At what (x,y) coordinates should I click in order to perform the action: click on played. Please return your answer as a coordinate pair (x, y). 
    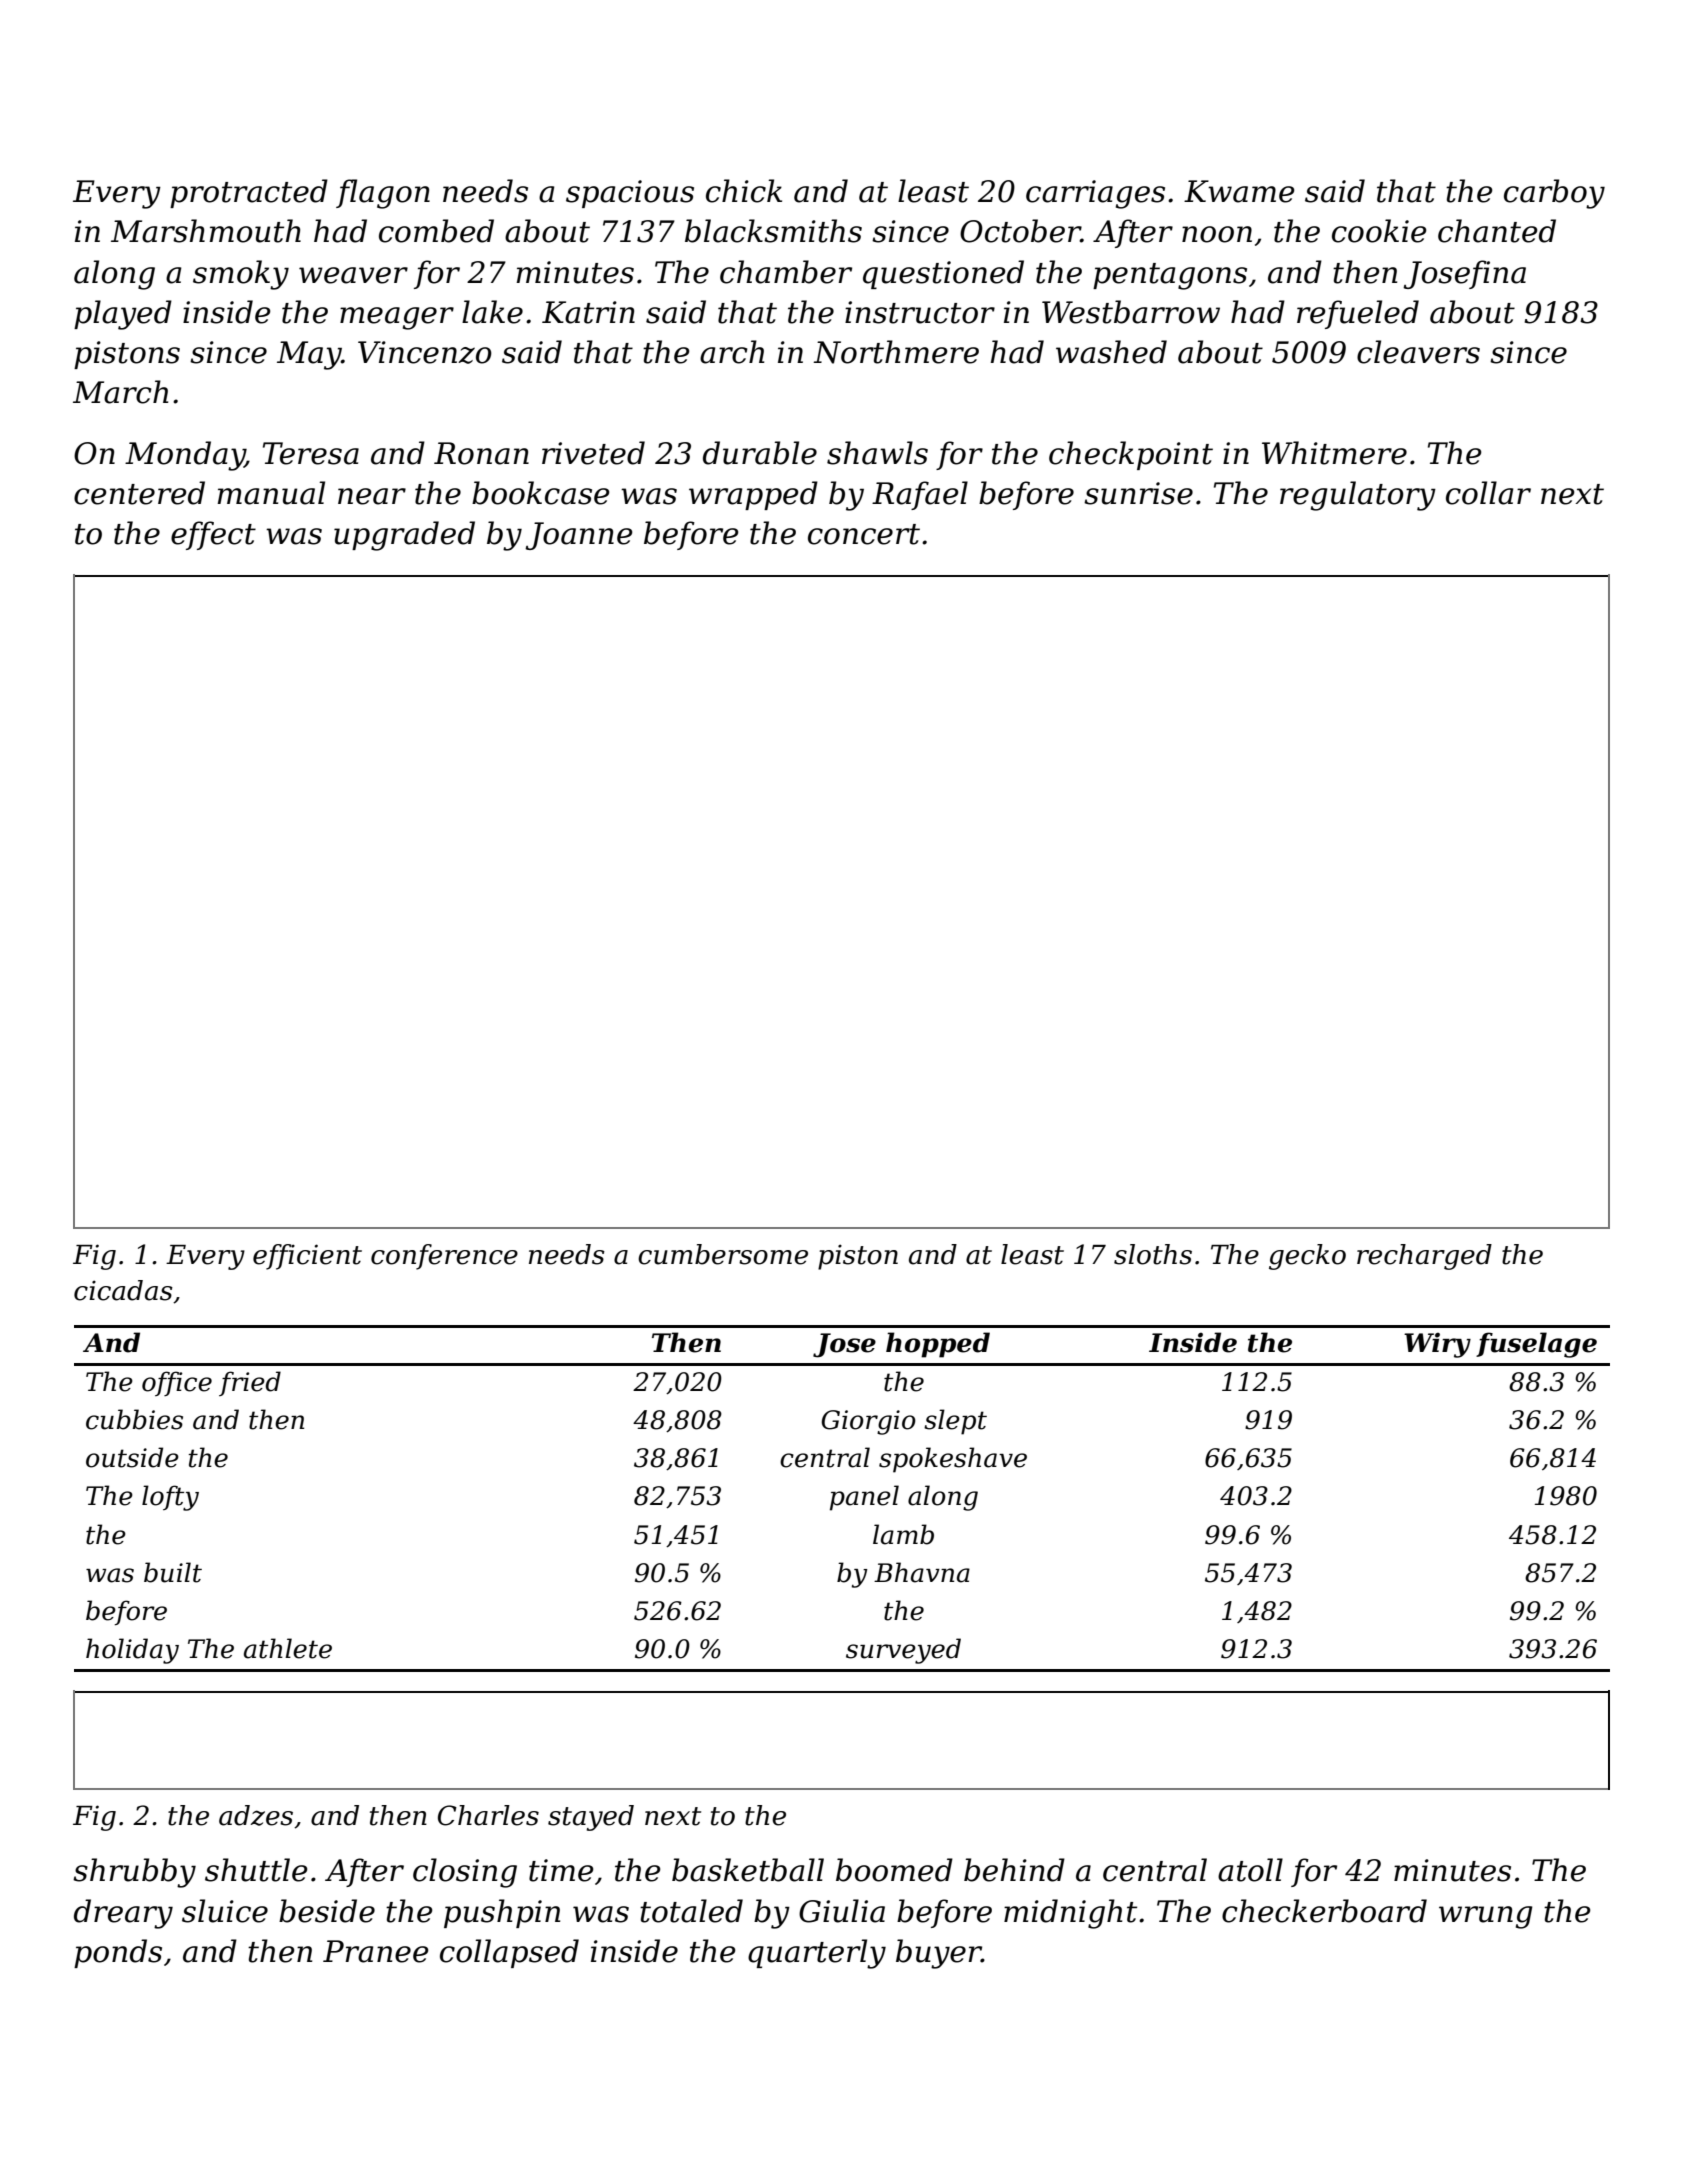
    Looking at the image, I should click on (123, 315).
